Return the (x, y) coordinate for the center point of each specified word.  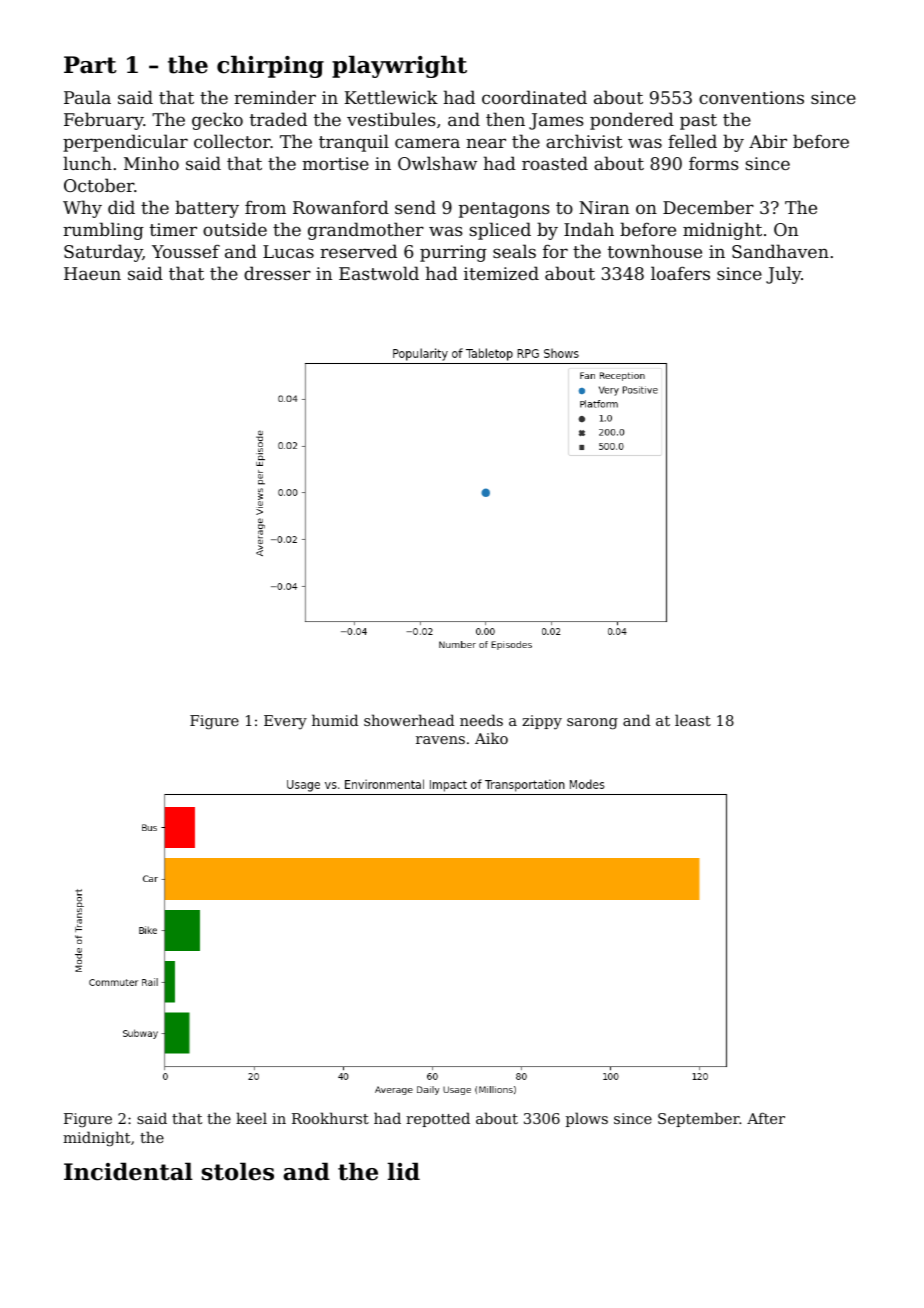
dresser (277, 273)
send (415, 207)
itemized (501, 273)
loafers (680, 273)
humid (335, 720)
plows (587, 1119)
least (693, 720)
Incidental (128, 1171)
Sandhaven (780, 251)
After (766, 1118)
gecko (217, 121)
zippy (542, 722)
